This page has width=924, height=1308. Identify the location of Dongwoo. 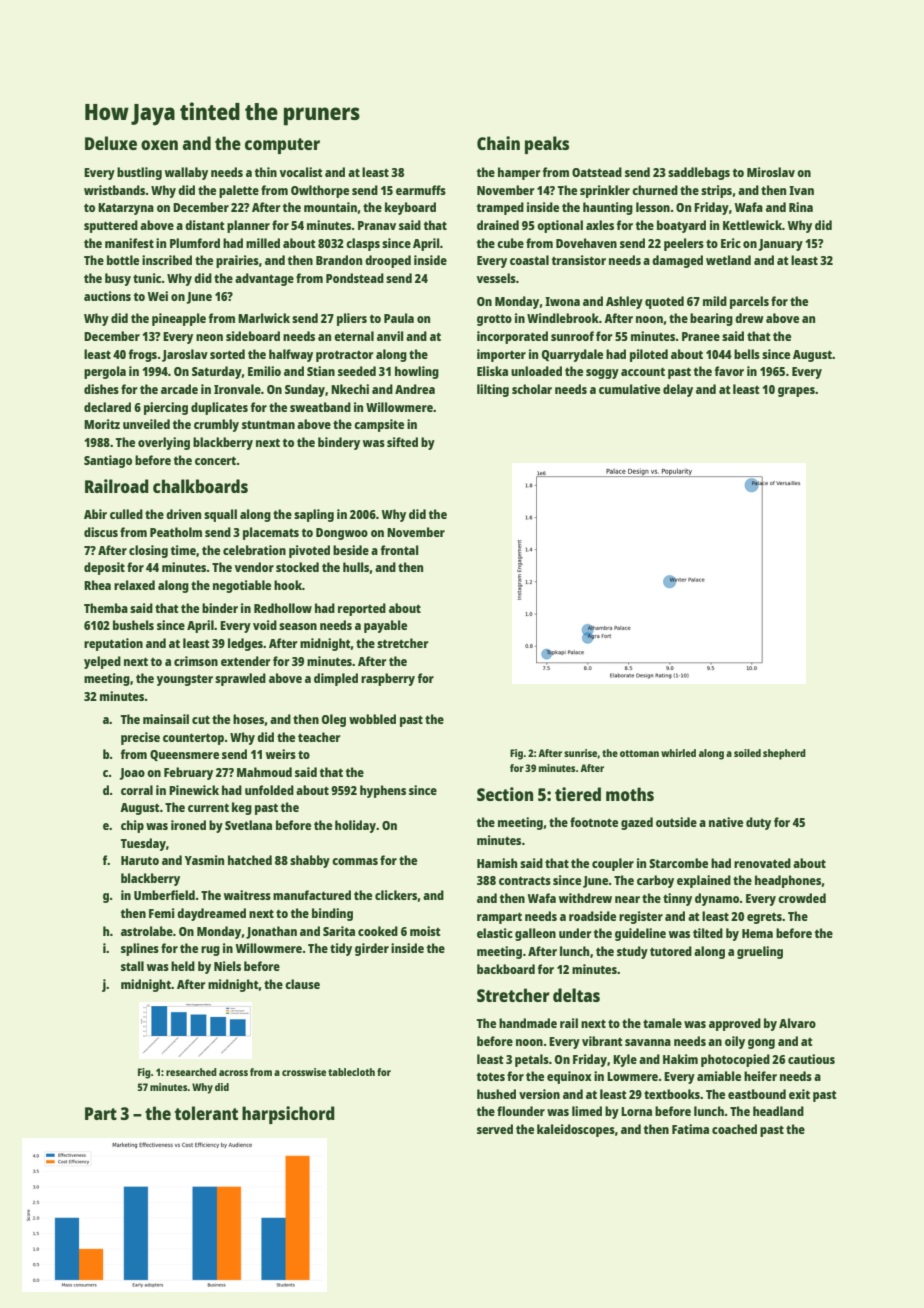
(342, 534).
